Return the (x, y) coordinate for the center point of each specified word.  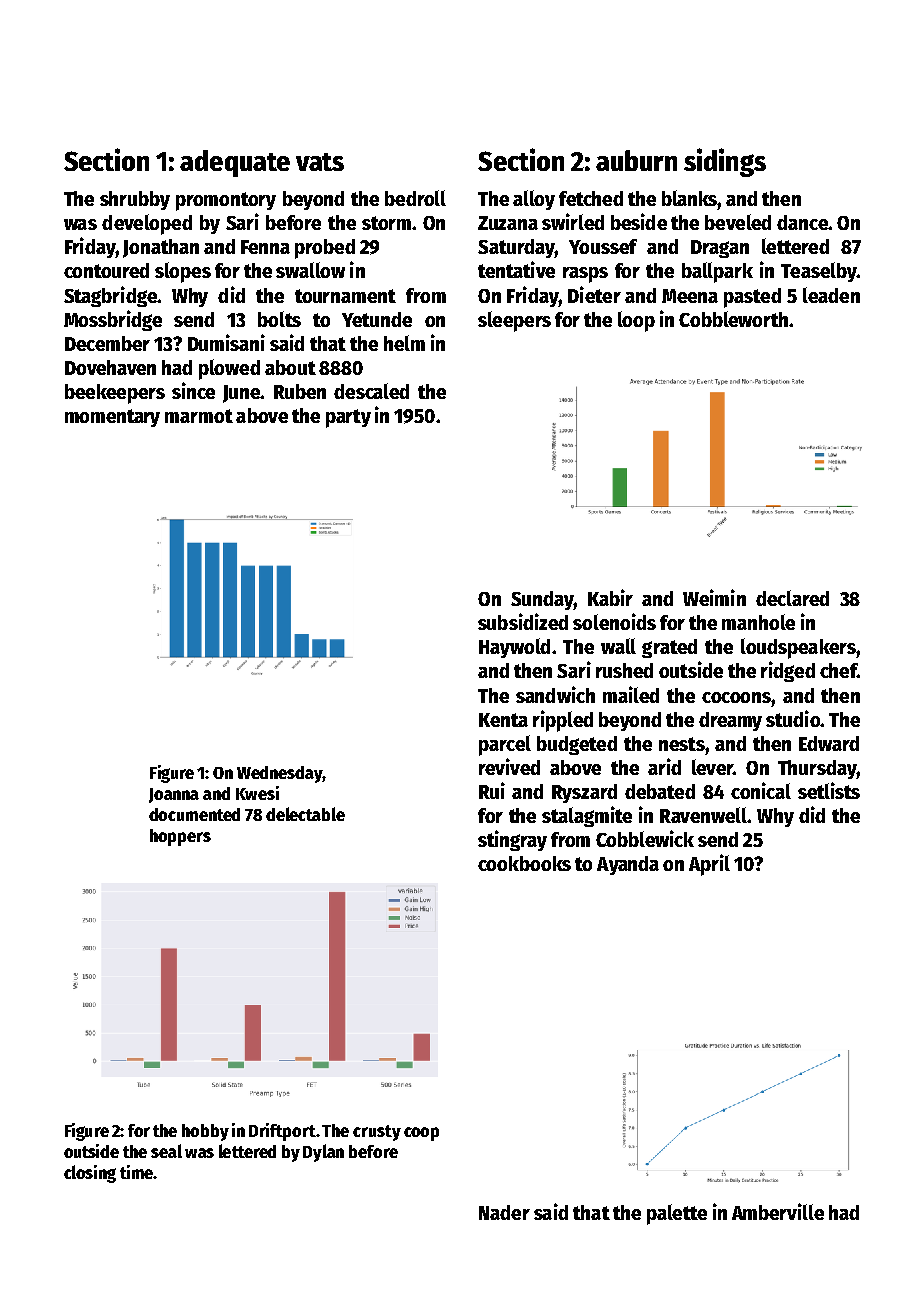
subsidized (523, 621)
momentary (112, 418)
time (136, 1172)
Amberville (778, 1211)
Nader (504, 1212)
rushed (624, 670)
